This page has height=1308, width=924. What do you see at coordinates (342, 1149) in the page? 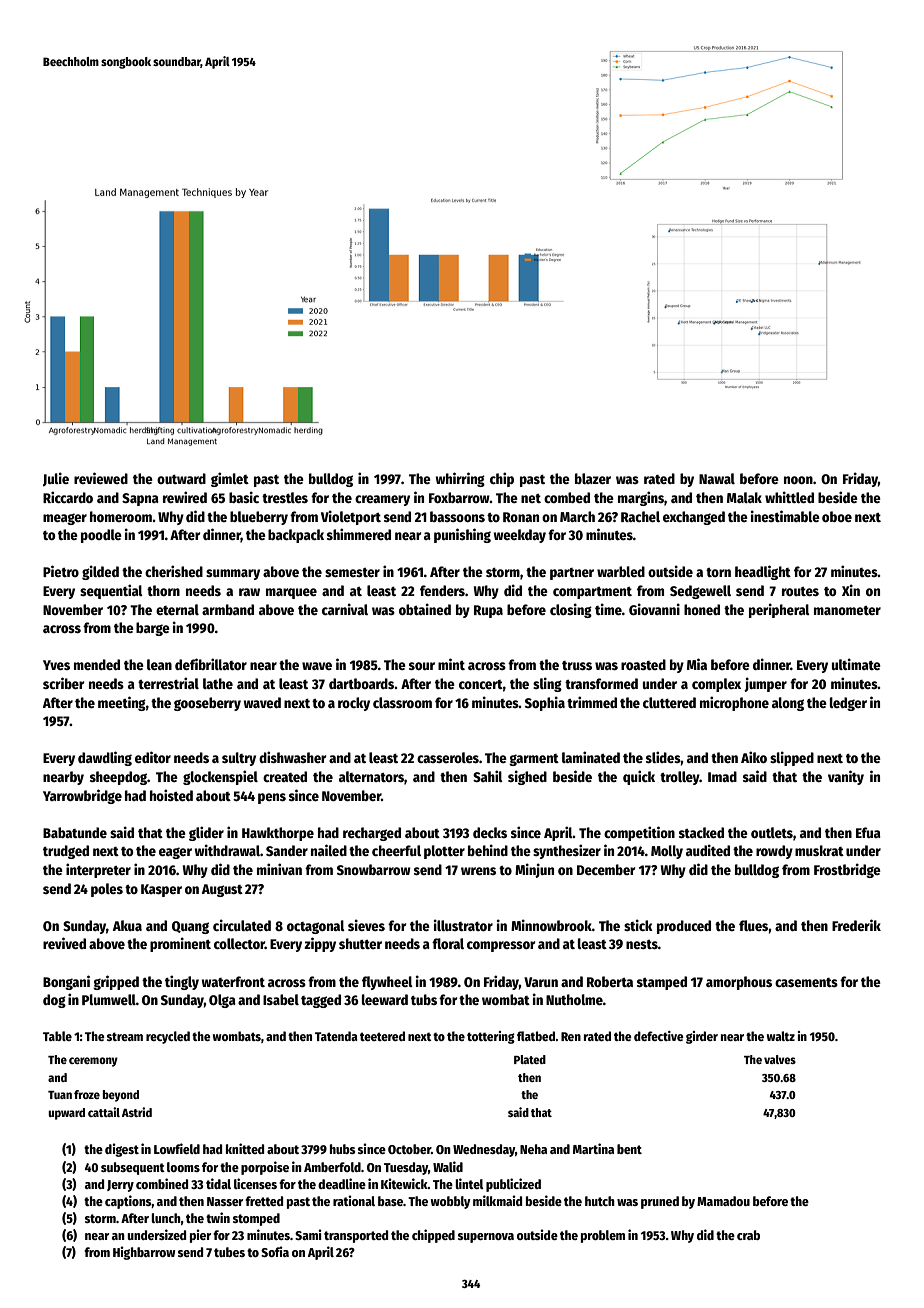
I see `hubs` at bounding box center [342, 1149].
